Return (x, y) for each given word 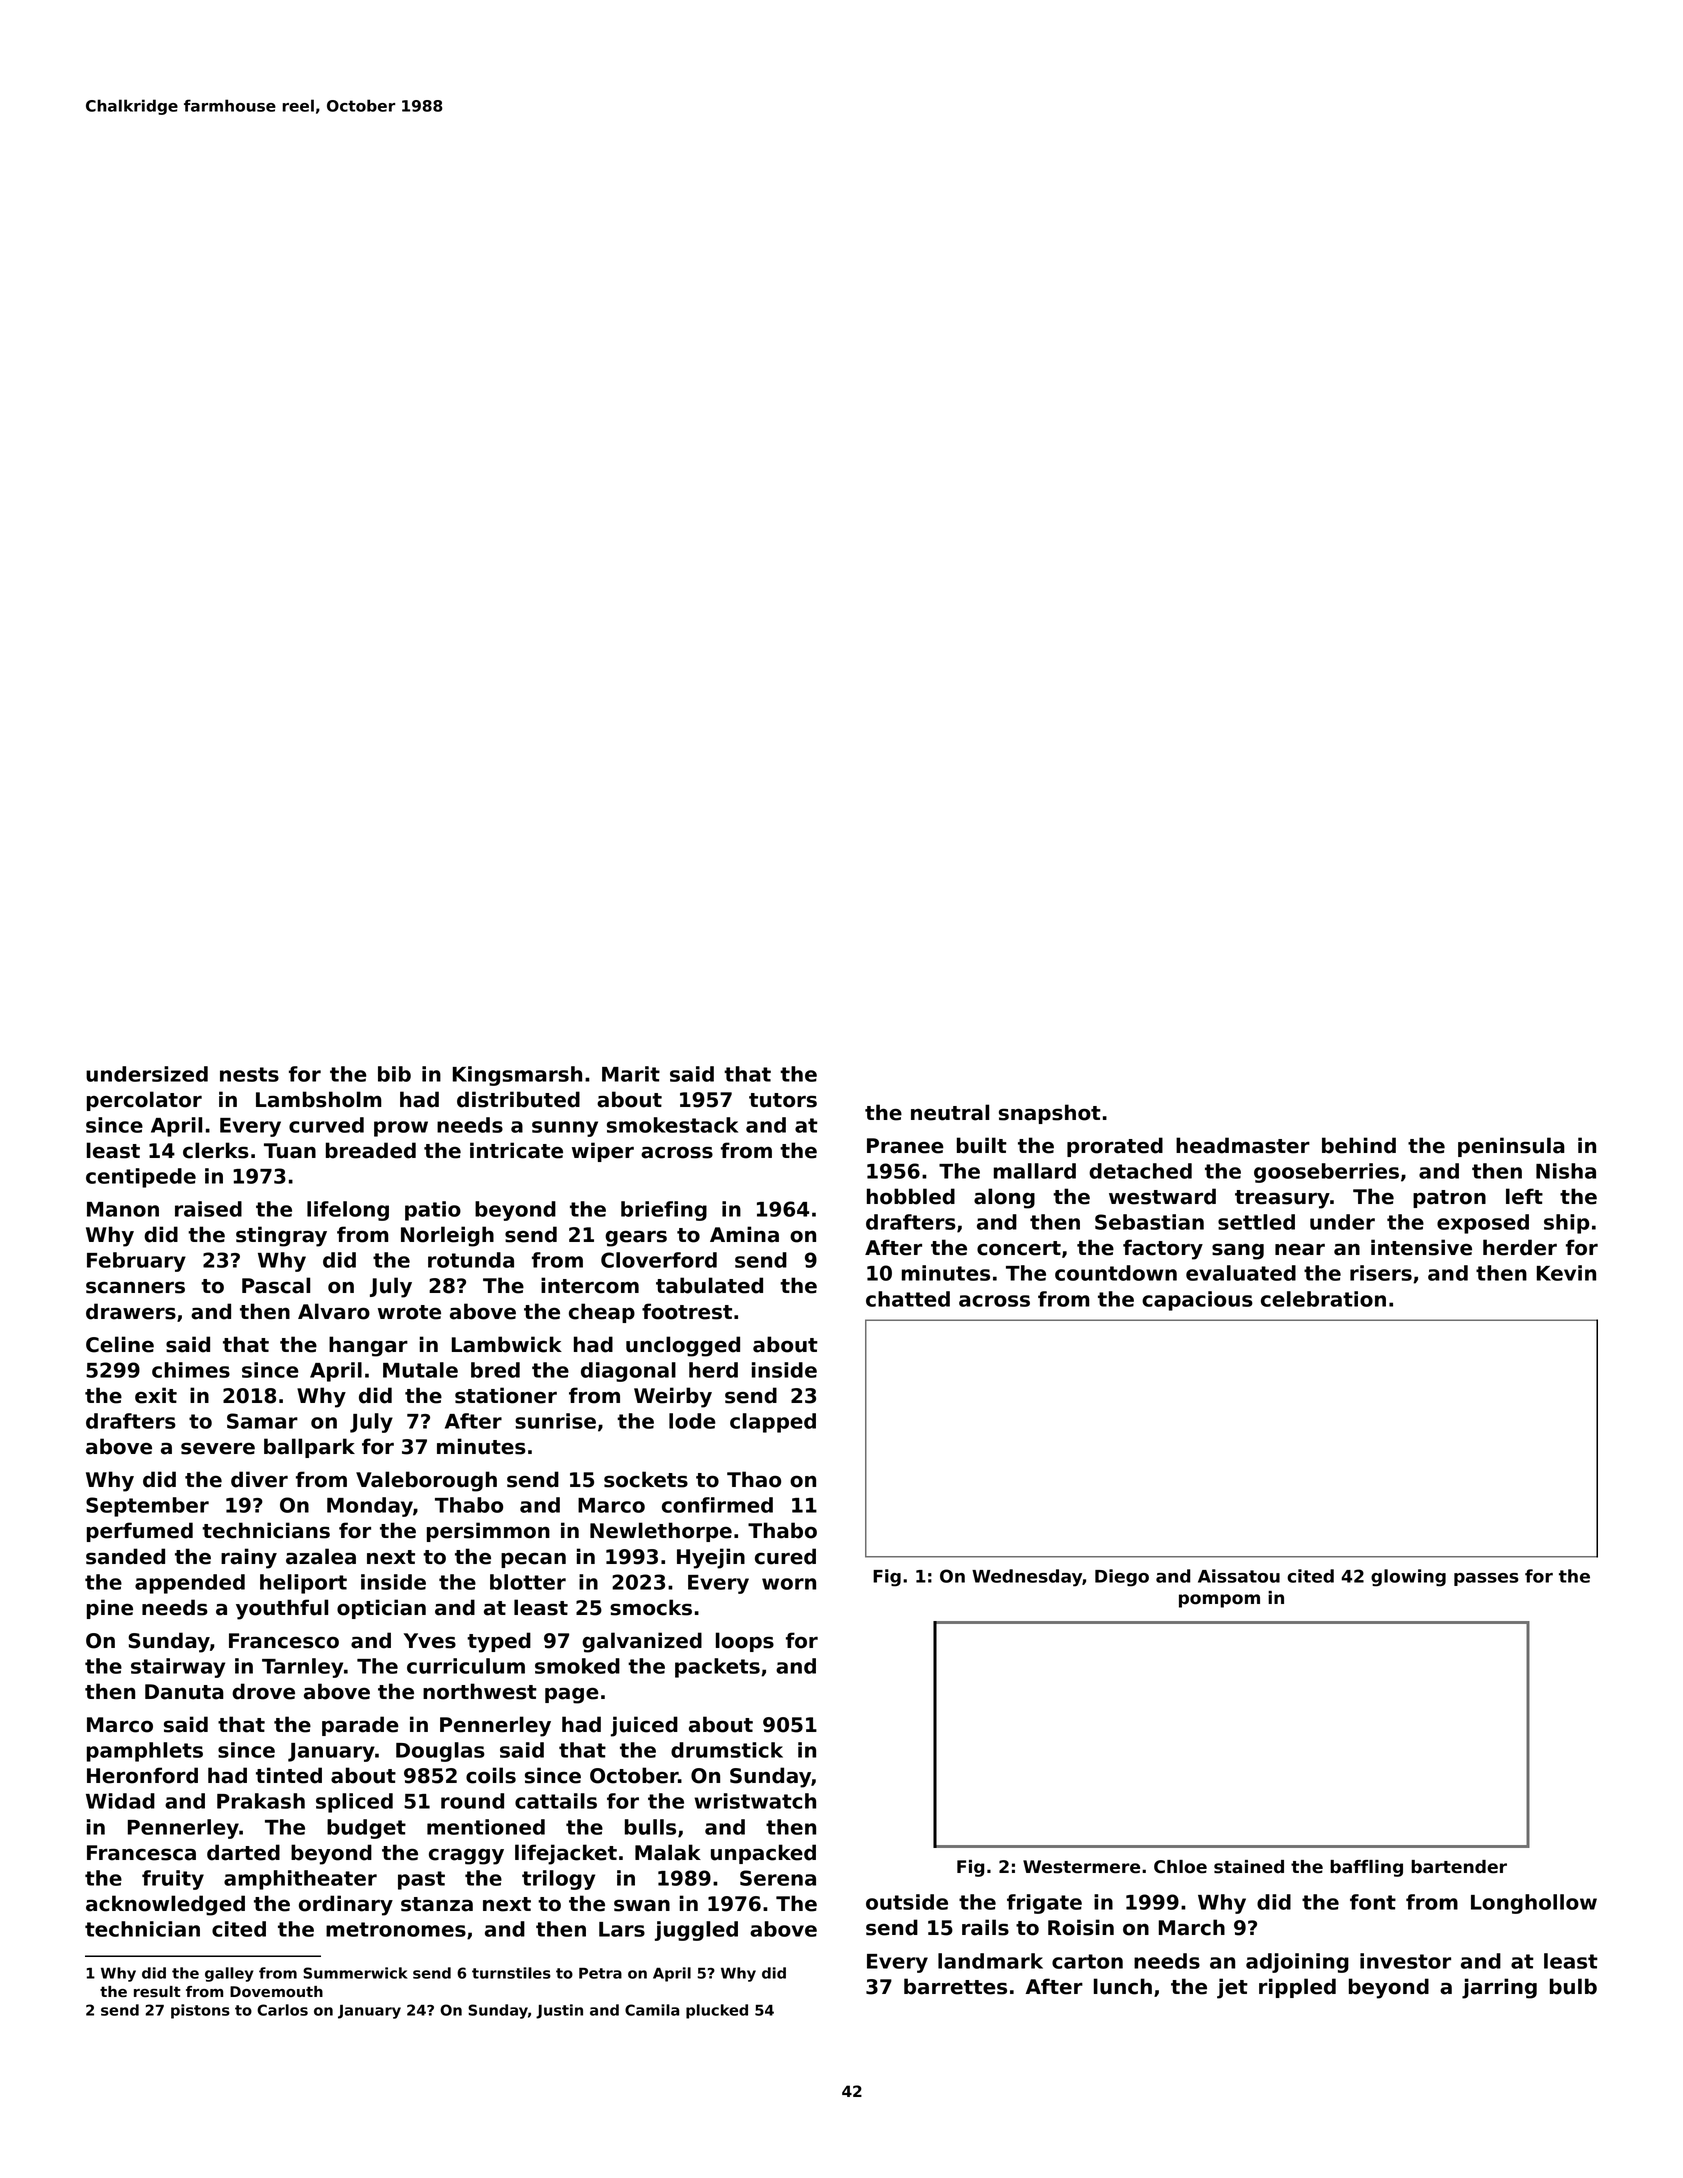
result (157, 1992)
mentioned (486, 1827)
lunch (1123, 1986)
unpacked (763, 1854)
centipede (141, 1178)
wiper (603, 1152)
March (1192, 1927)
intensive (1421, 1247)
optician (381, 1609)
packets (717, 1668)
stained (1249, 1867)
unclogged (683, 1346)
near (1300, 1249)
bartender (1459, 1867)
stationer (506, 1395)
